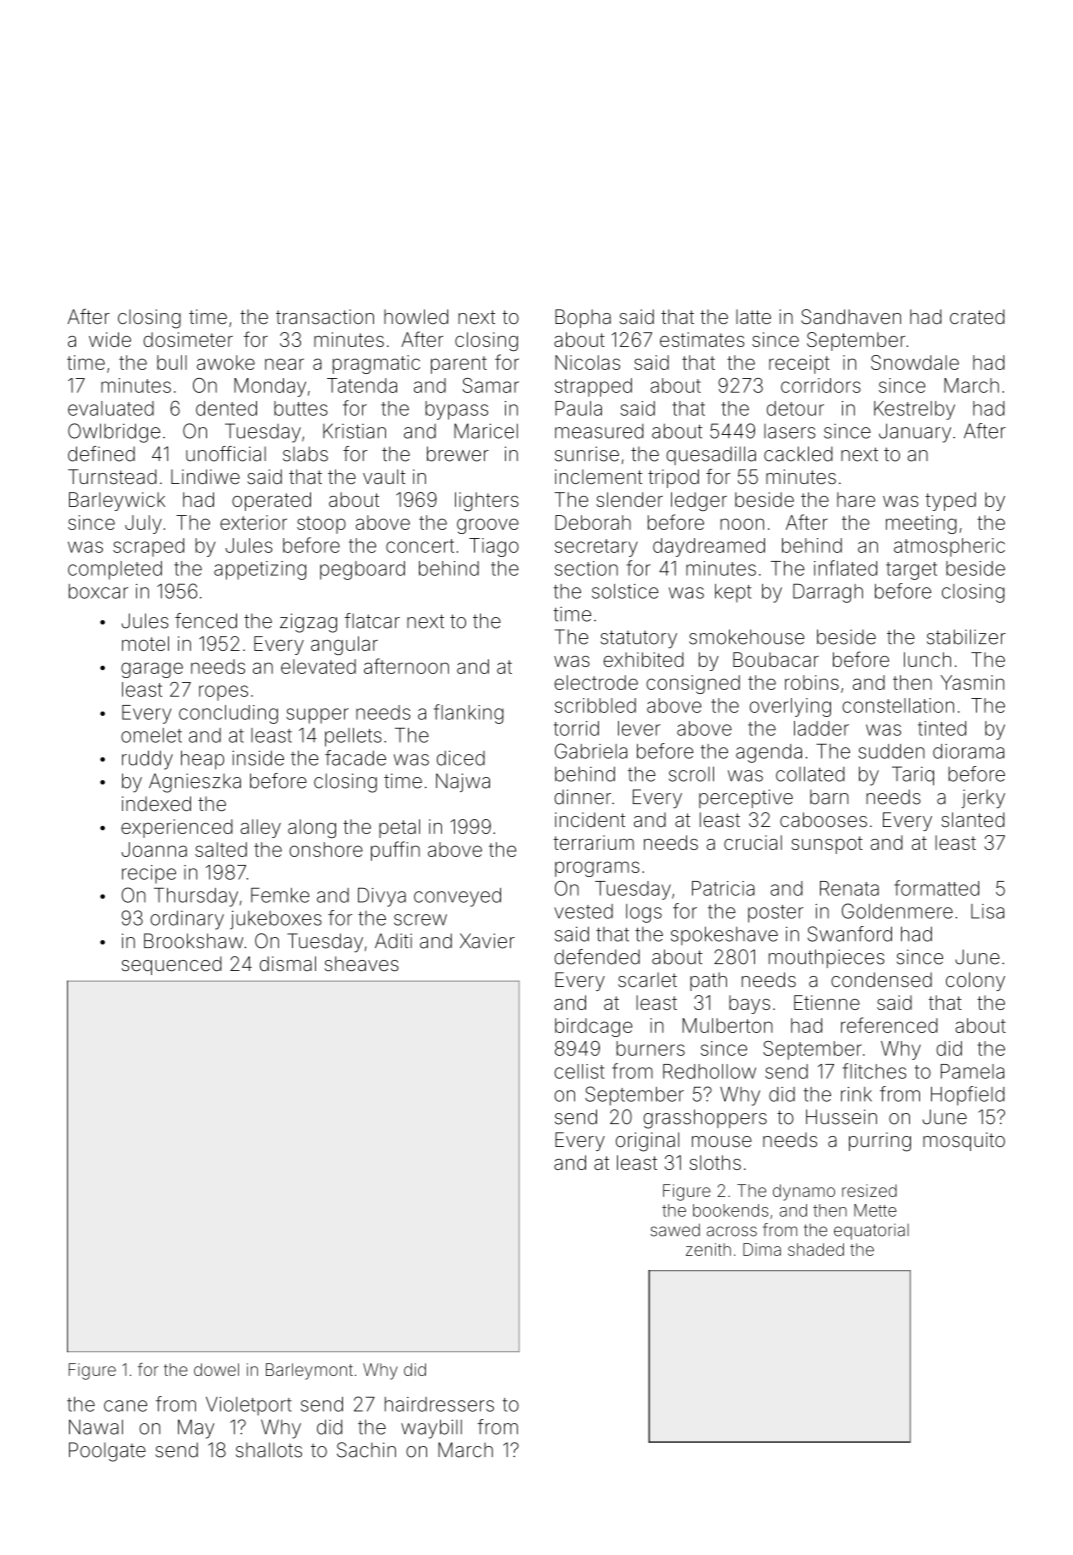 The image size is (1073, 1555). Describe the element at coordinates (172, 965) in the screenshot. I see `sequenced` at that location.
